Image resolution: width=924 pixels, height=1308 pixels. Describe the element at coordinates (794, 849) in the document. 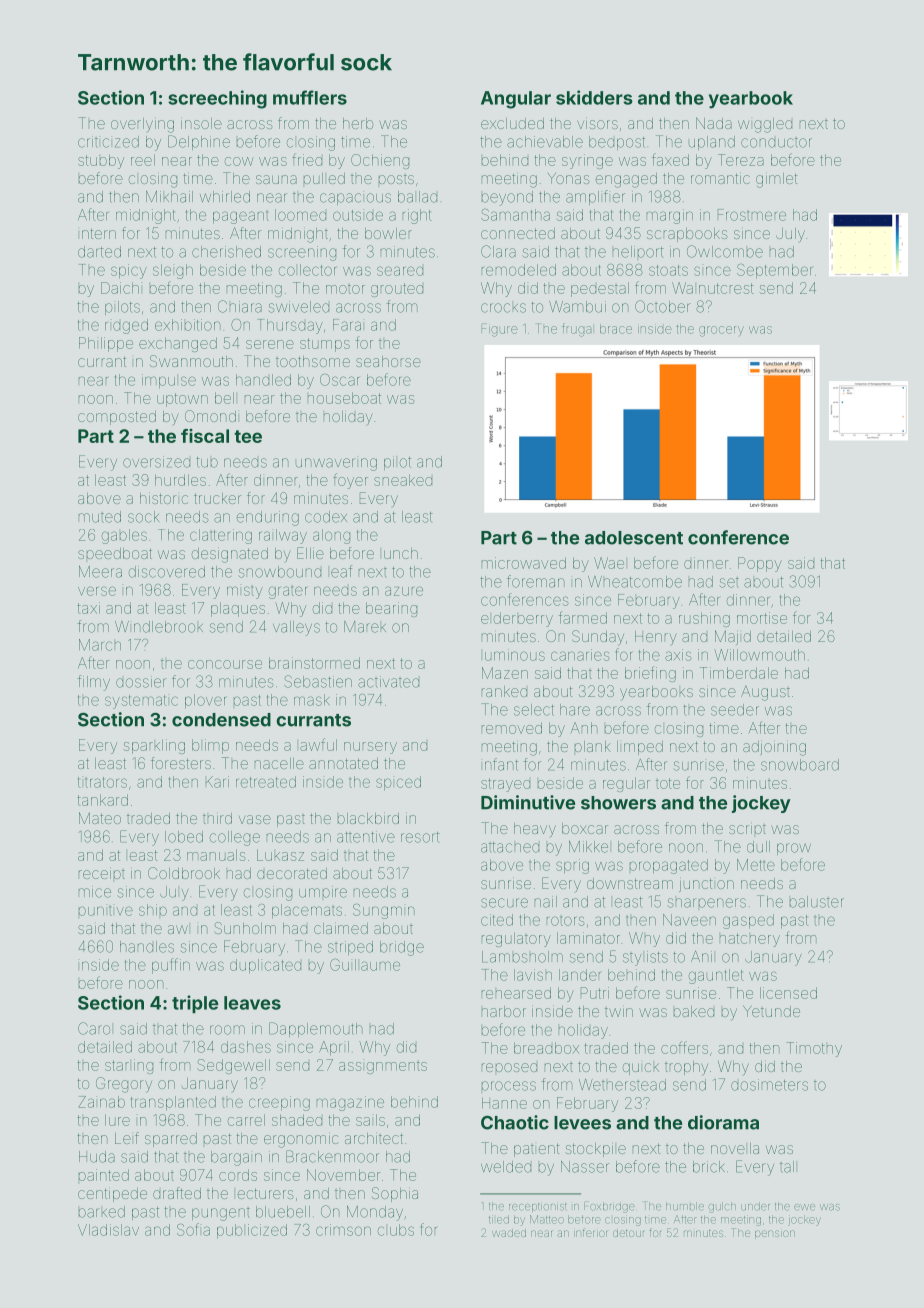

I see `prow` at that location.
